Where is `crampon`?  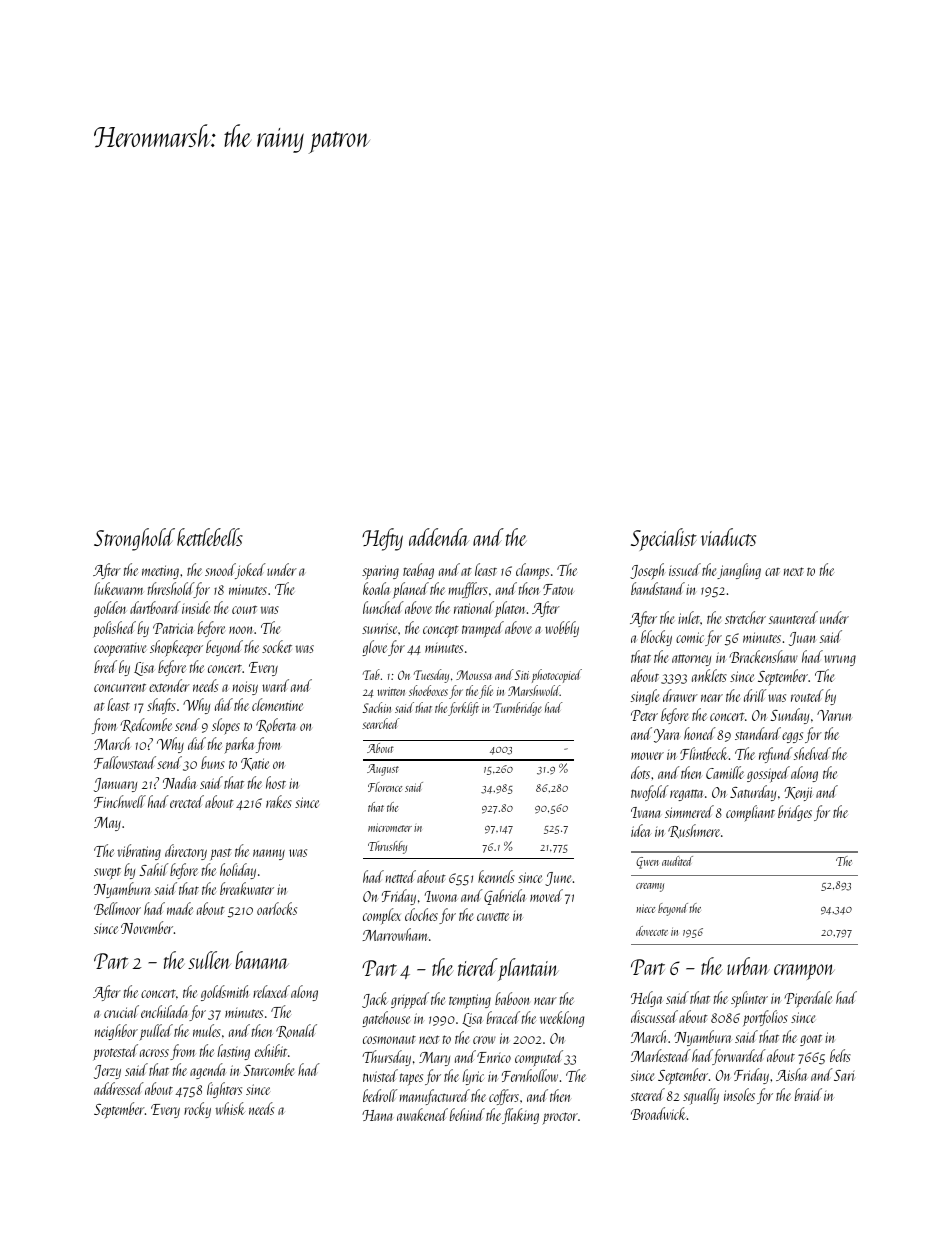
crampon is located at coordinates (804, 972).
